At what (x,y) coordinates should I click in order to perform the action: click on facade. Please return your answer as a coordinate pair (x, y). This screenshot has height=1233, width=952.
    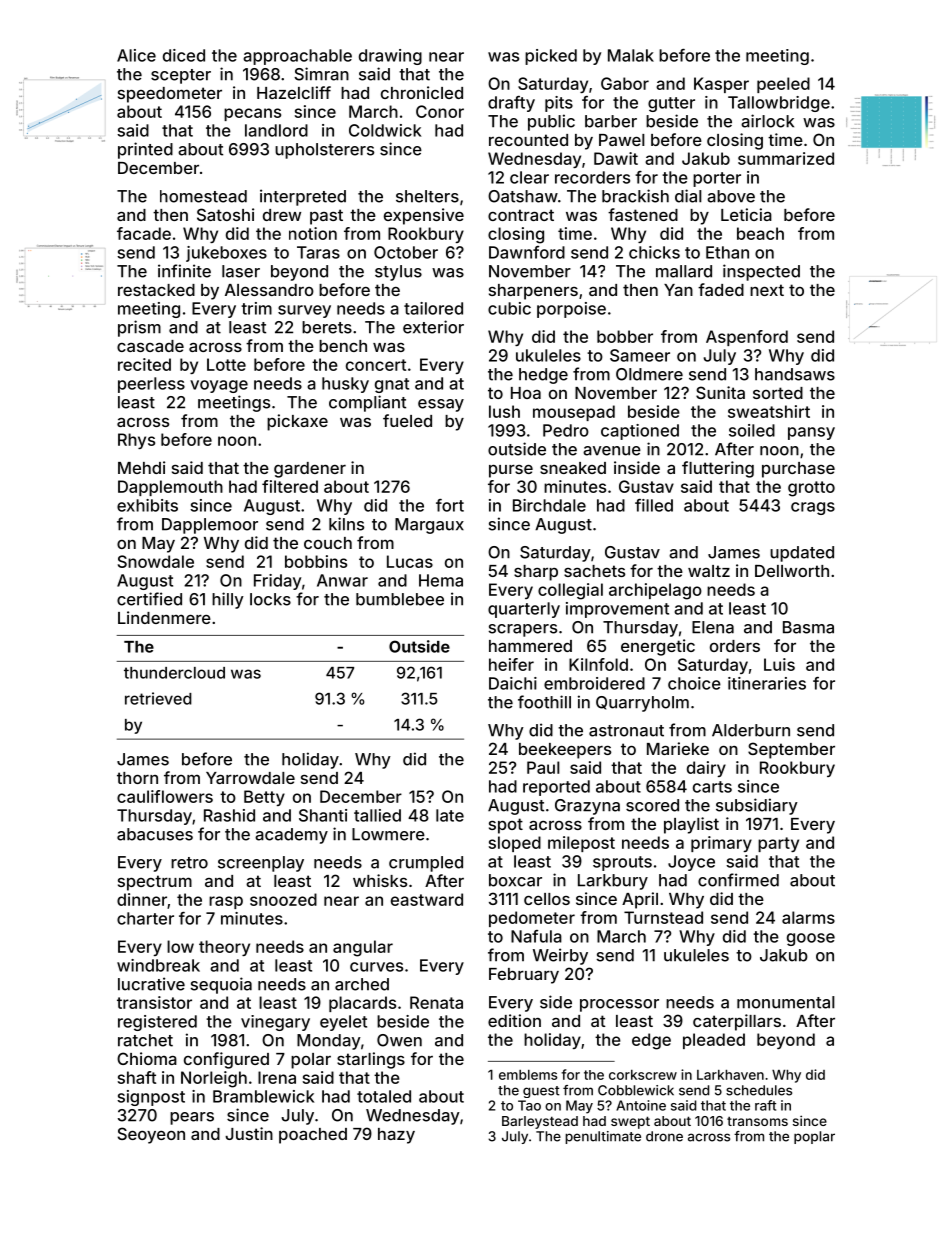
    Looking at the image, I should click on (144, 233).
